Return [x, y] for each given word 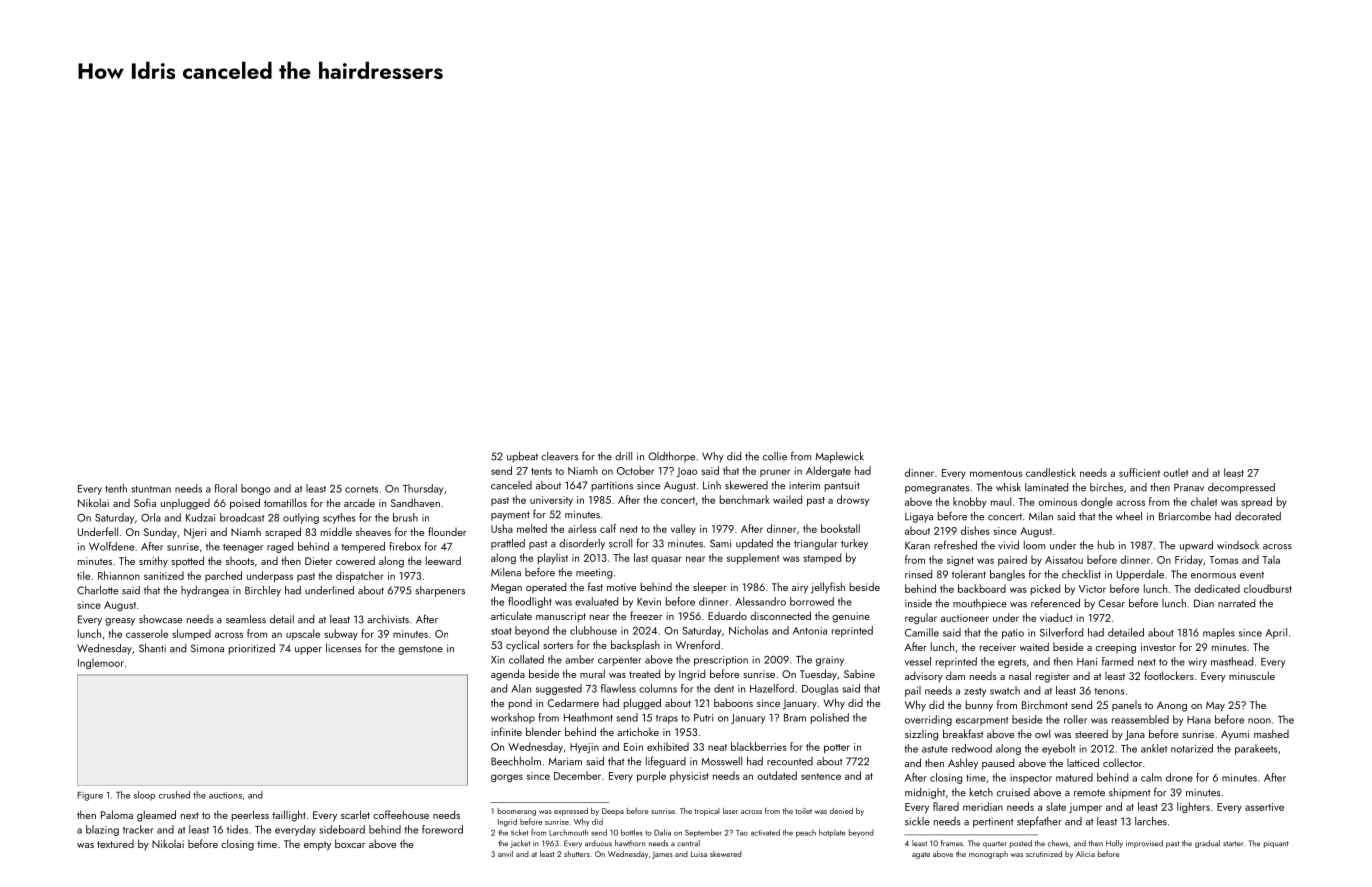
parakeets [1256, 749]
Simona [207, 648]
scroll [620, 543]
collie [775, 456]
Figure [90, 796]
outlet [1175, 472]
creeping [1116, 648]
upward [1196, 546]
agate [921, 855]
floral [226, 488]
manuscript [561, 617]
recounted [790, 761]
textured [115, 844]
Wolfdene [111, 546]
